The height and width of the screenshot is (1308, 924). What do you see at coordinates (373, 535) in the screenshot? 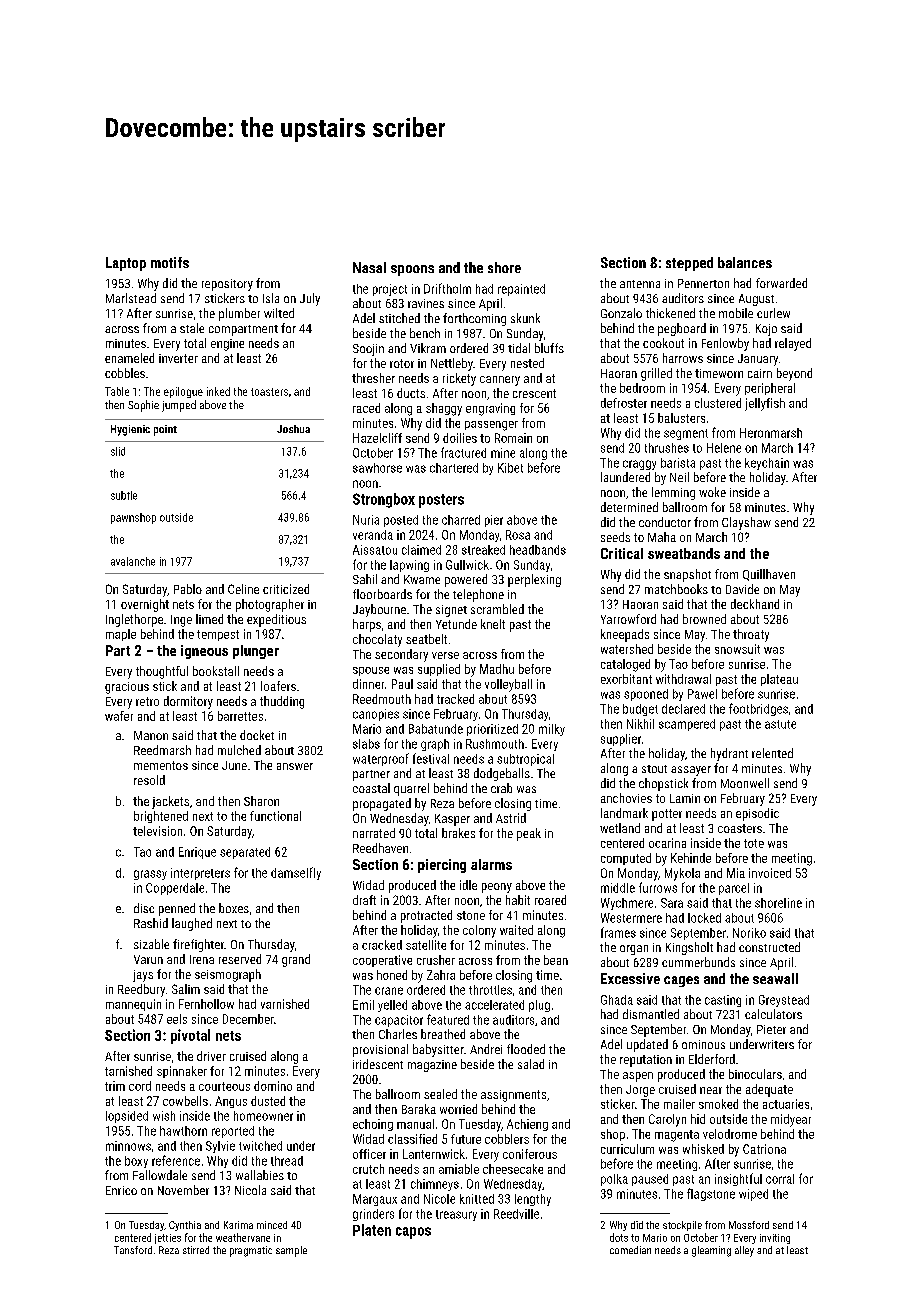
I see `veranda` at bounding box center [373, 535].
